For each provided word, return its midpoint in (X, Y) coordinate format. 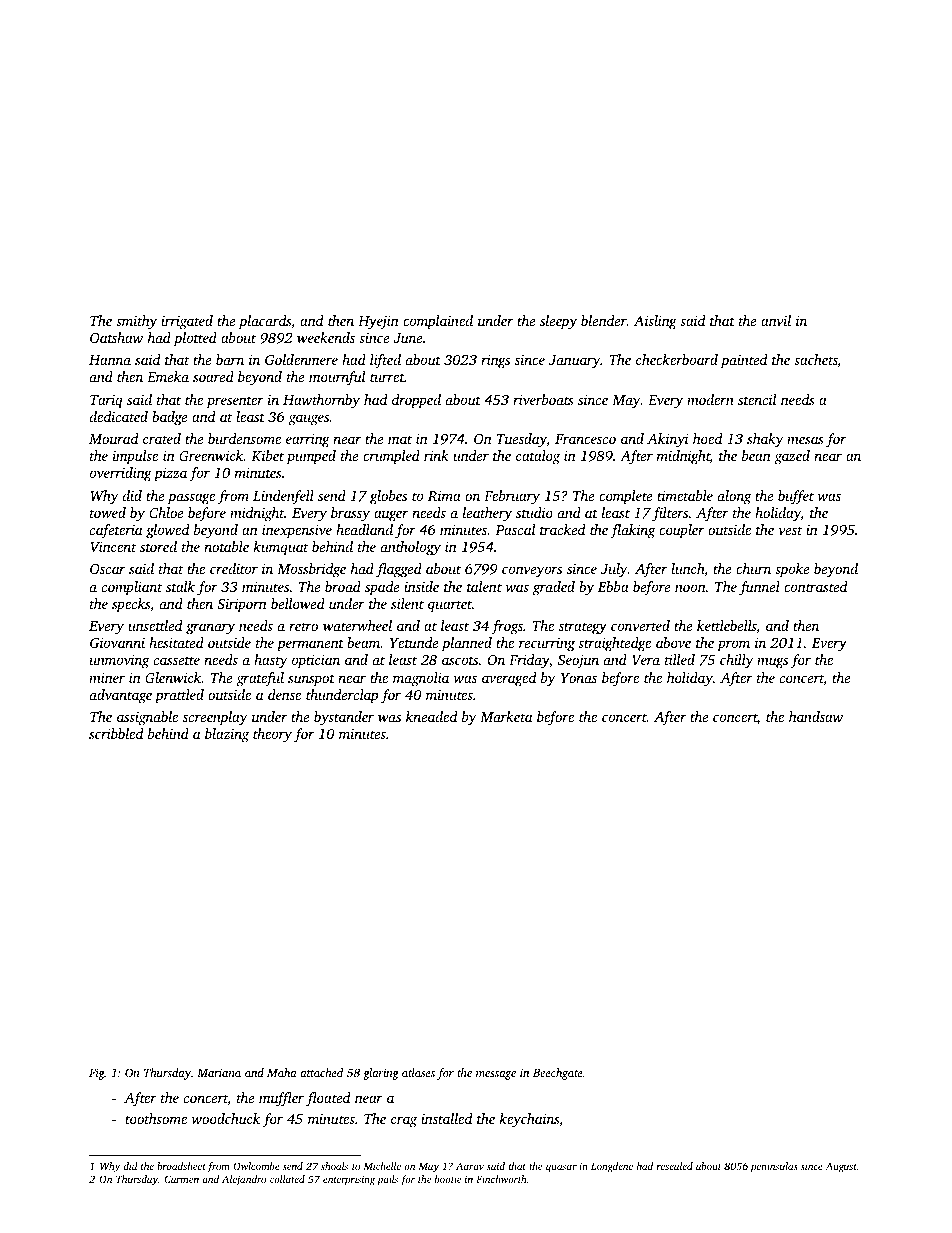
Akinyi (667, 440)
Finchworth (501, 1179)
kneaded (431, 716)
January (574, 362)
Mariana (219, 1072)
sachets (816, 361)
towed (108, 512)
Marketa (506, 716)
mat (400, 439)
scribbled (116, 733)
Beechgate (558, 1074)
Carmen (181, 1179)
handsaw (816, 716)
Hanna (110, 360)
